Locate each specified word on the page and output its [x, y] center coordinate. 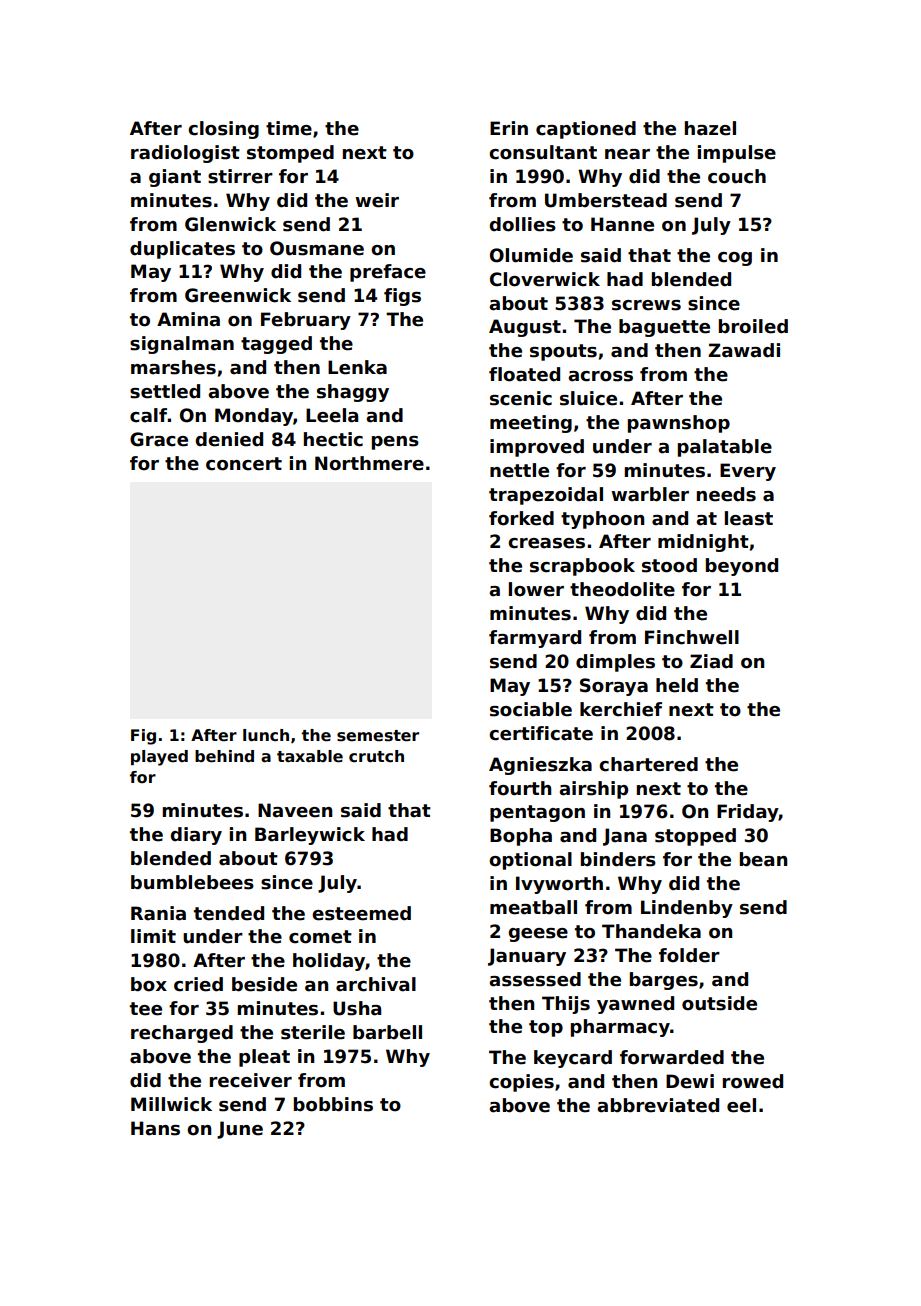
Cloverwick [545, 279]
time [289, 128]
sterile [313, 1032]
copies [521, 1083]
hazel [710, 128]
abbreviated [658, 1105]
